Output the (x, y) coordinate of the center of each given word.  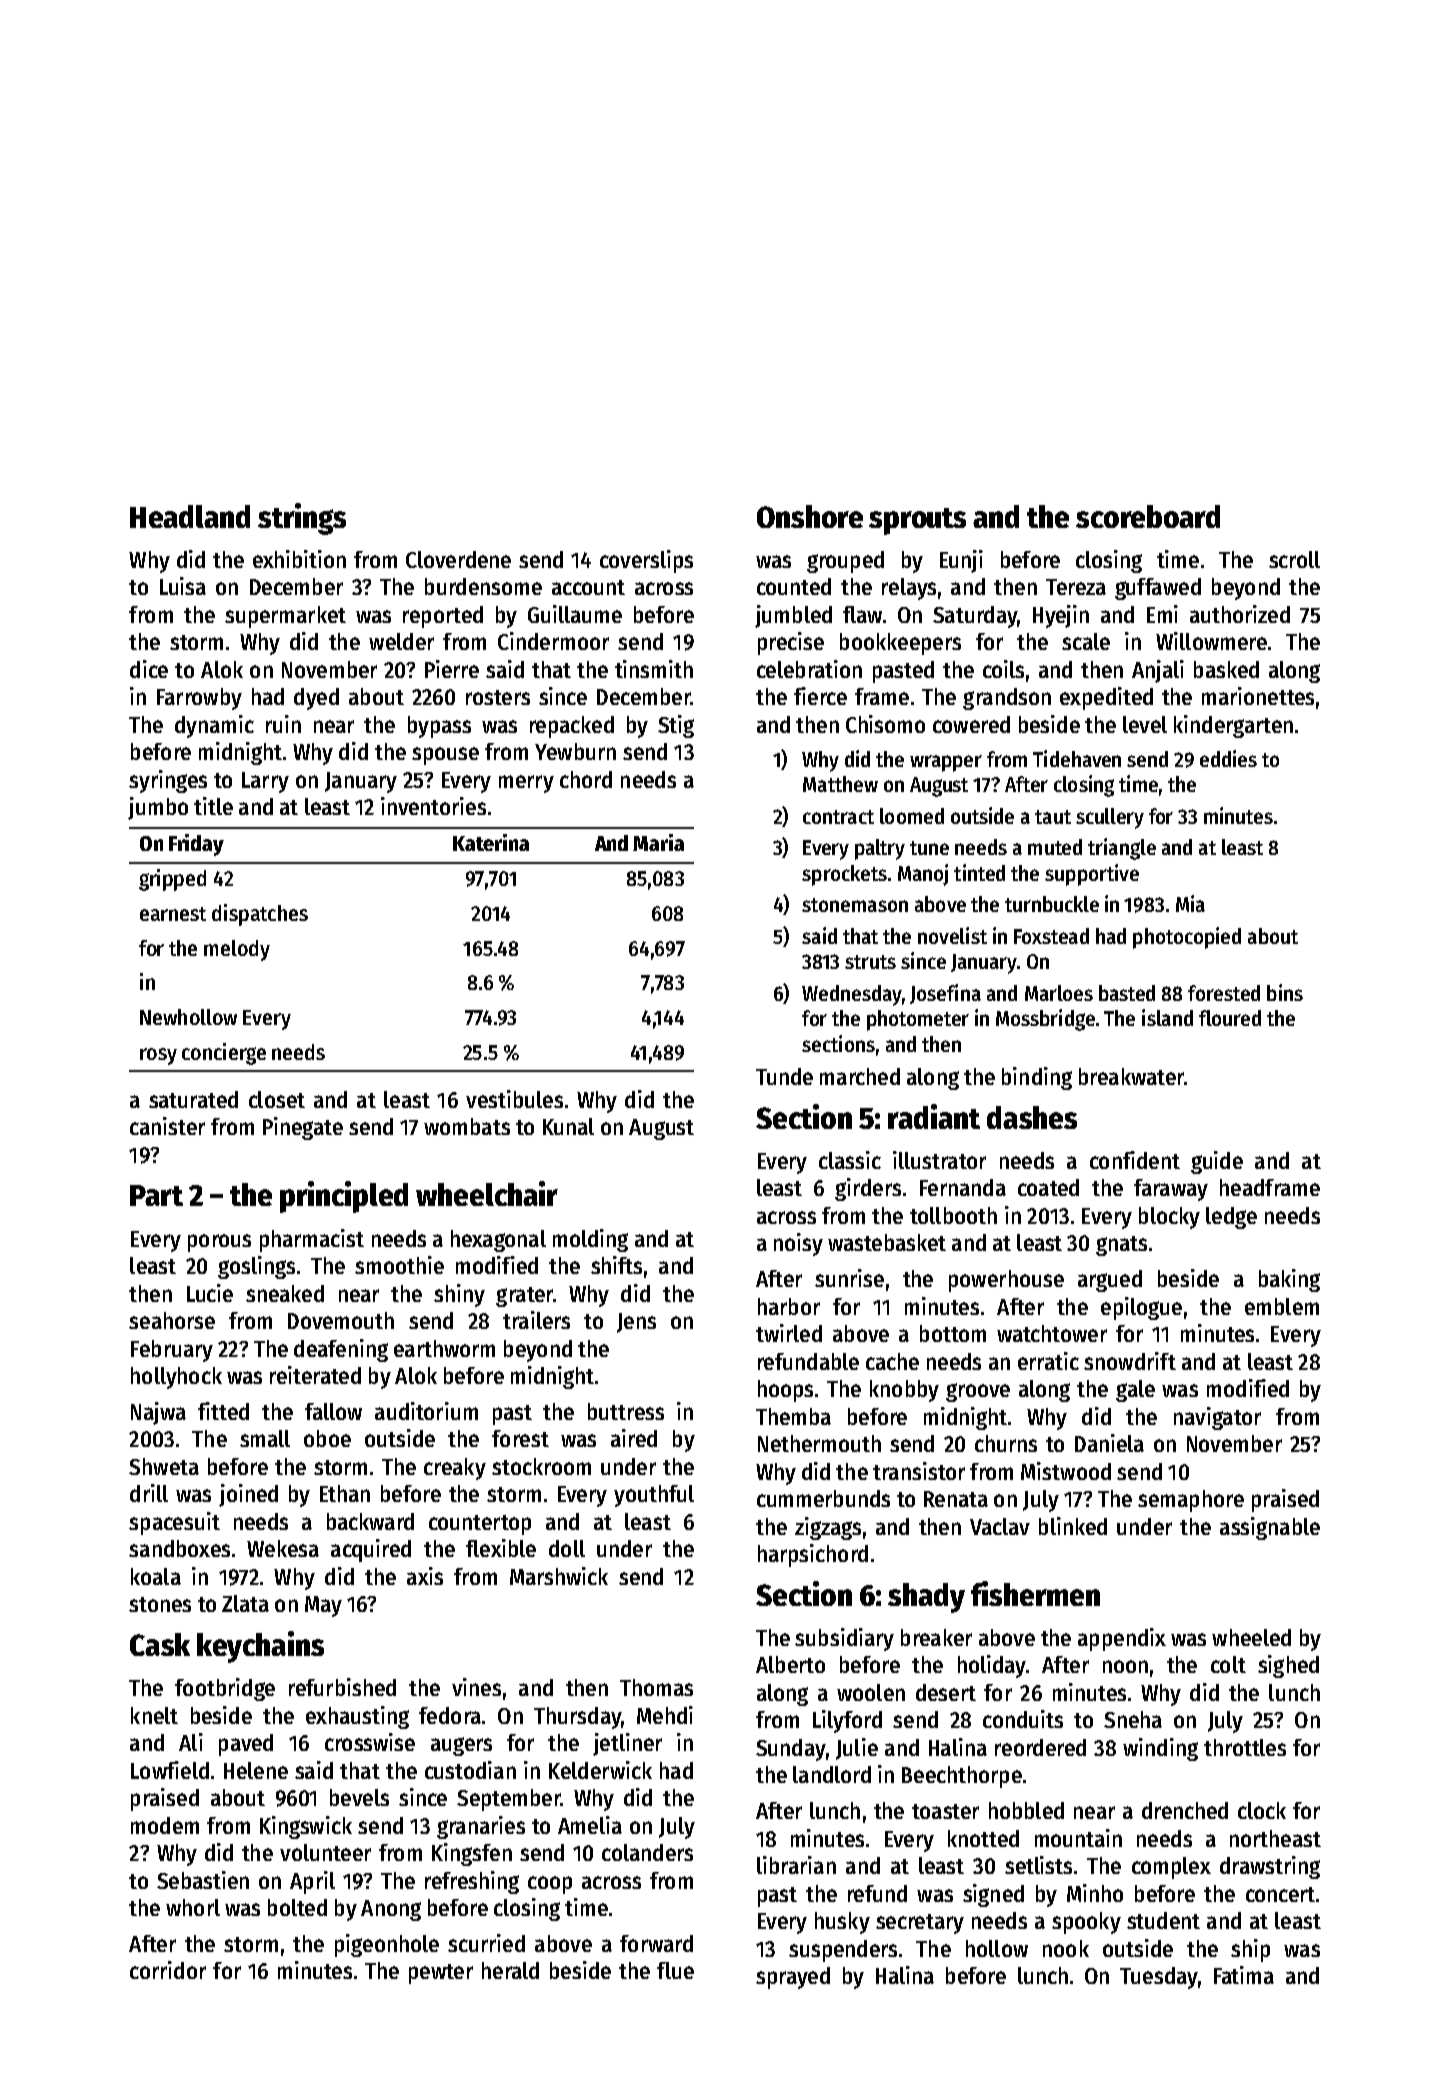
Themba (793, 1416)
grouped (845, 562)
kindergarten (1233, 726)
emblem (1282, 1306)
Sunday (790, 1750)
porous (219, 1243)
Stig (676, 726)
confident (1135, 1160)
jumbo (158, 808)
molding (590, 1240)
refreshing (472, 1882)
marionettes (1258, 696)
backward (370, 1521)
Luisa (183, 586)
